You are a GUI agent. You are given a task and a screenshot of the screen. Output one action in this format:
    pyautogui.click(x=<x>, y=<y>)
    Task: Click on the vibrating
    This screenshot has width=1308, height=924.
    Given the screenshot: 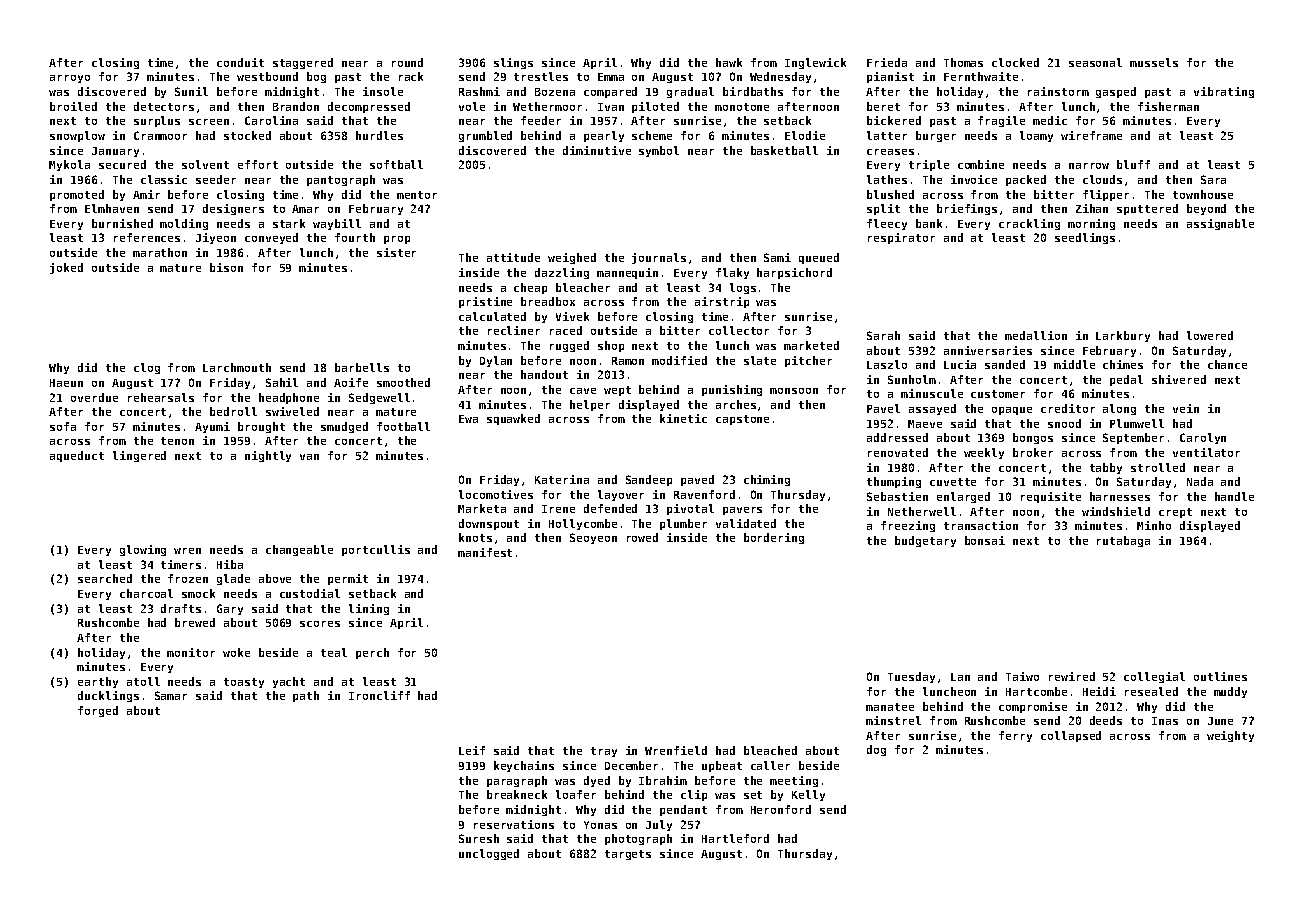 What is the action you would take?
    pyautogui.click(x=1224, y=92)
